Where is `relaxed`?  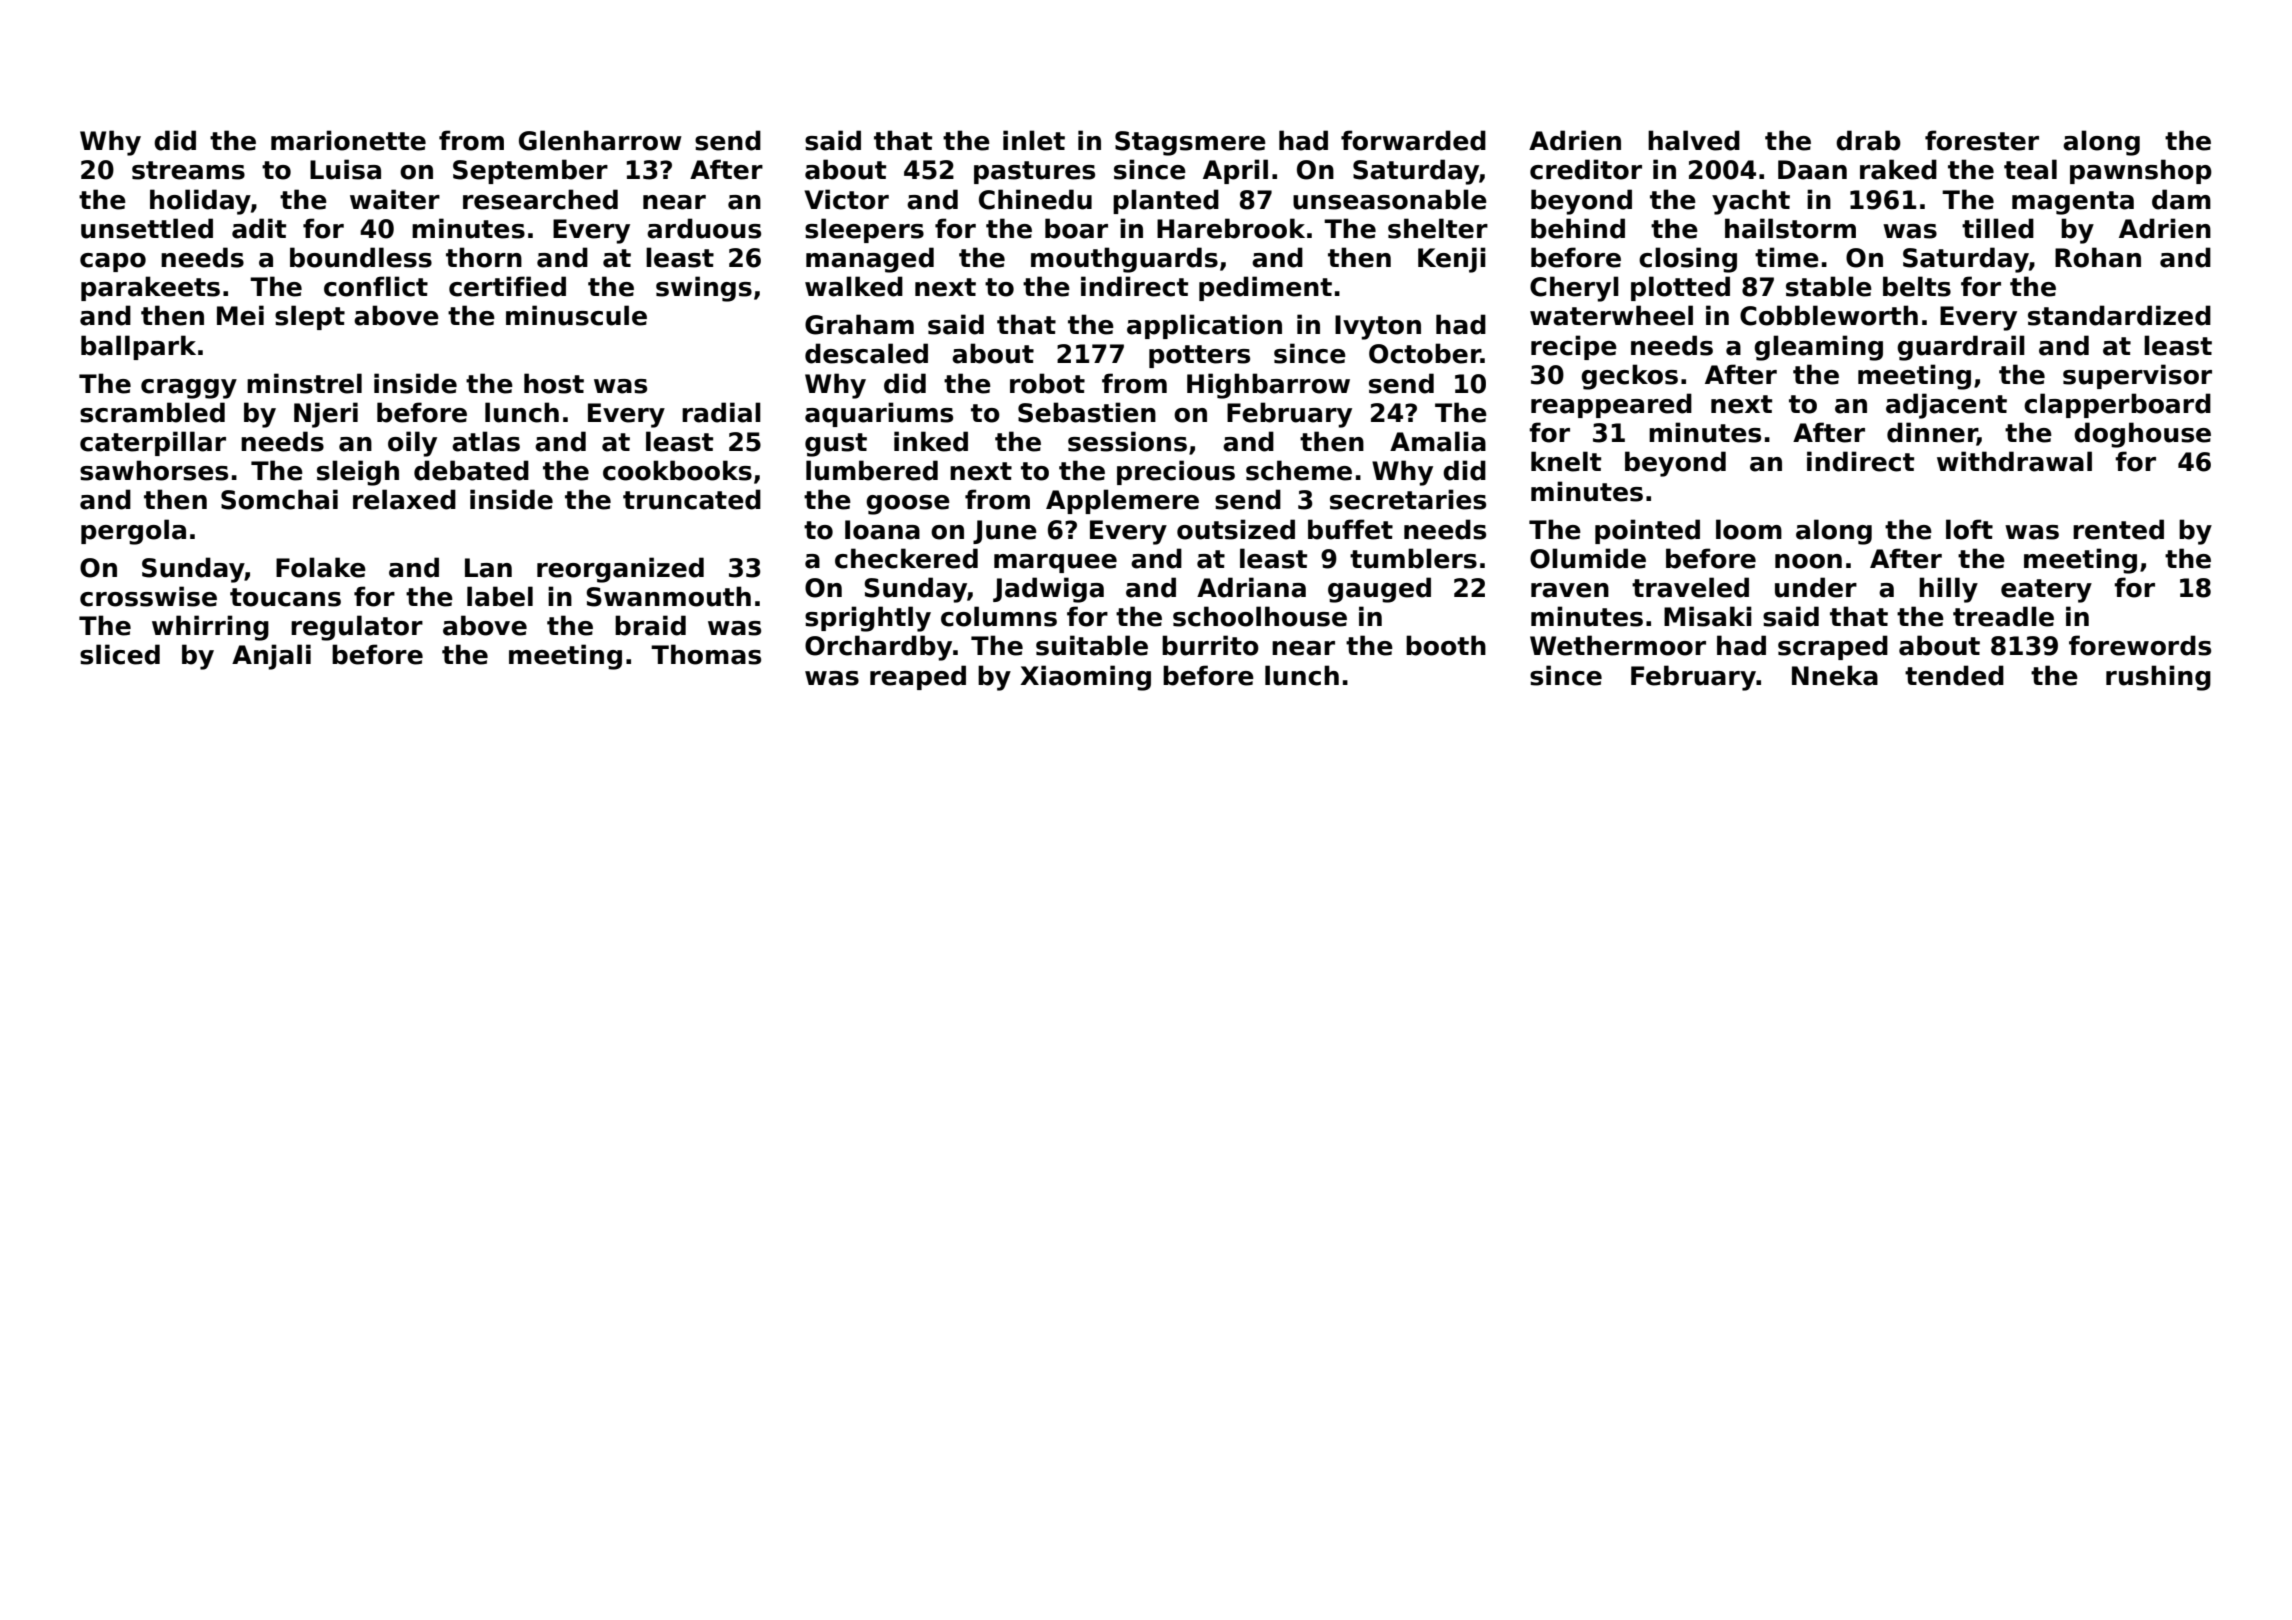
relaxed is located at coordinates (404, 499).
